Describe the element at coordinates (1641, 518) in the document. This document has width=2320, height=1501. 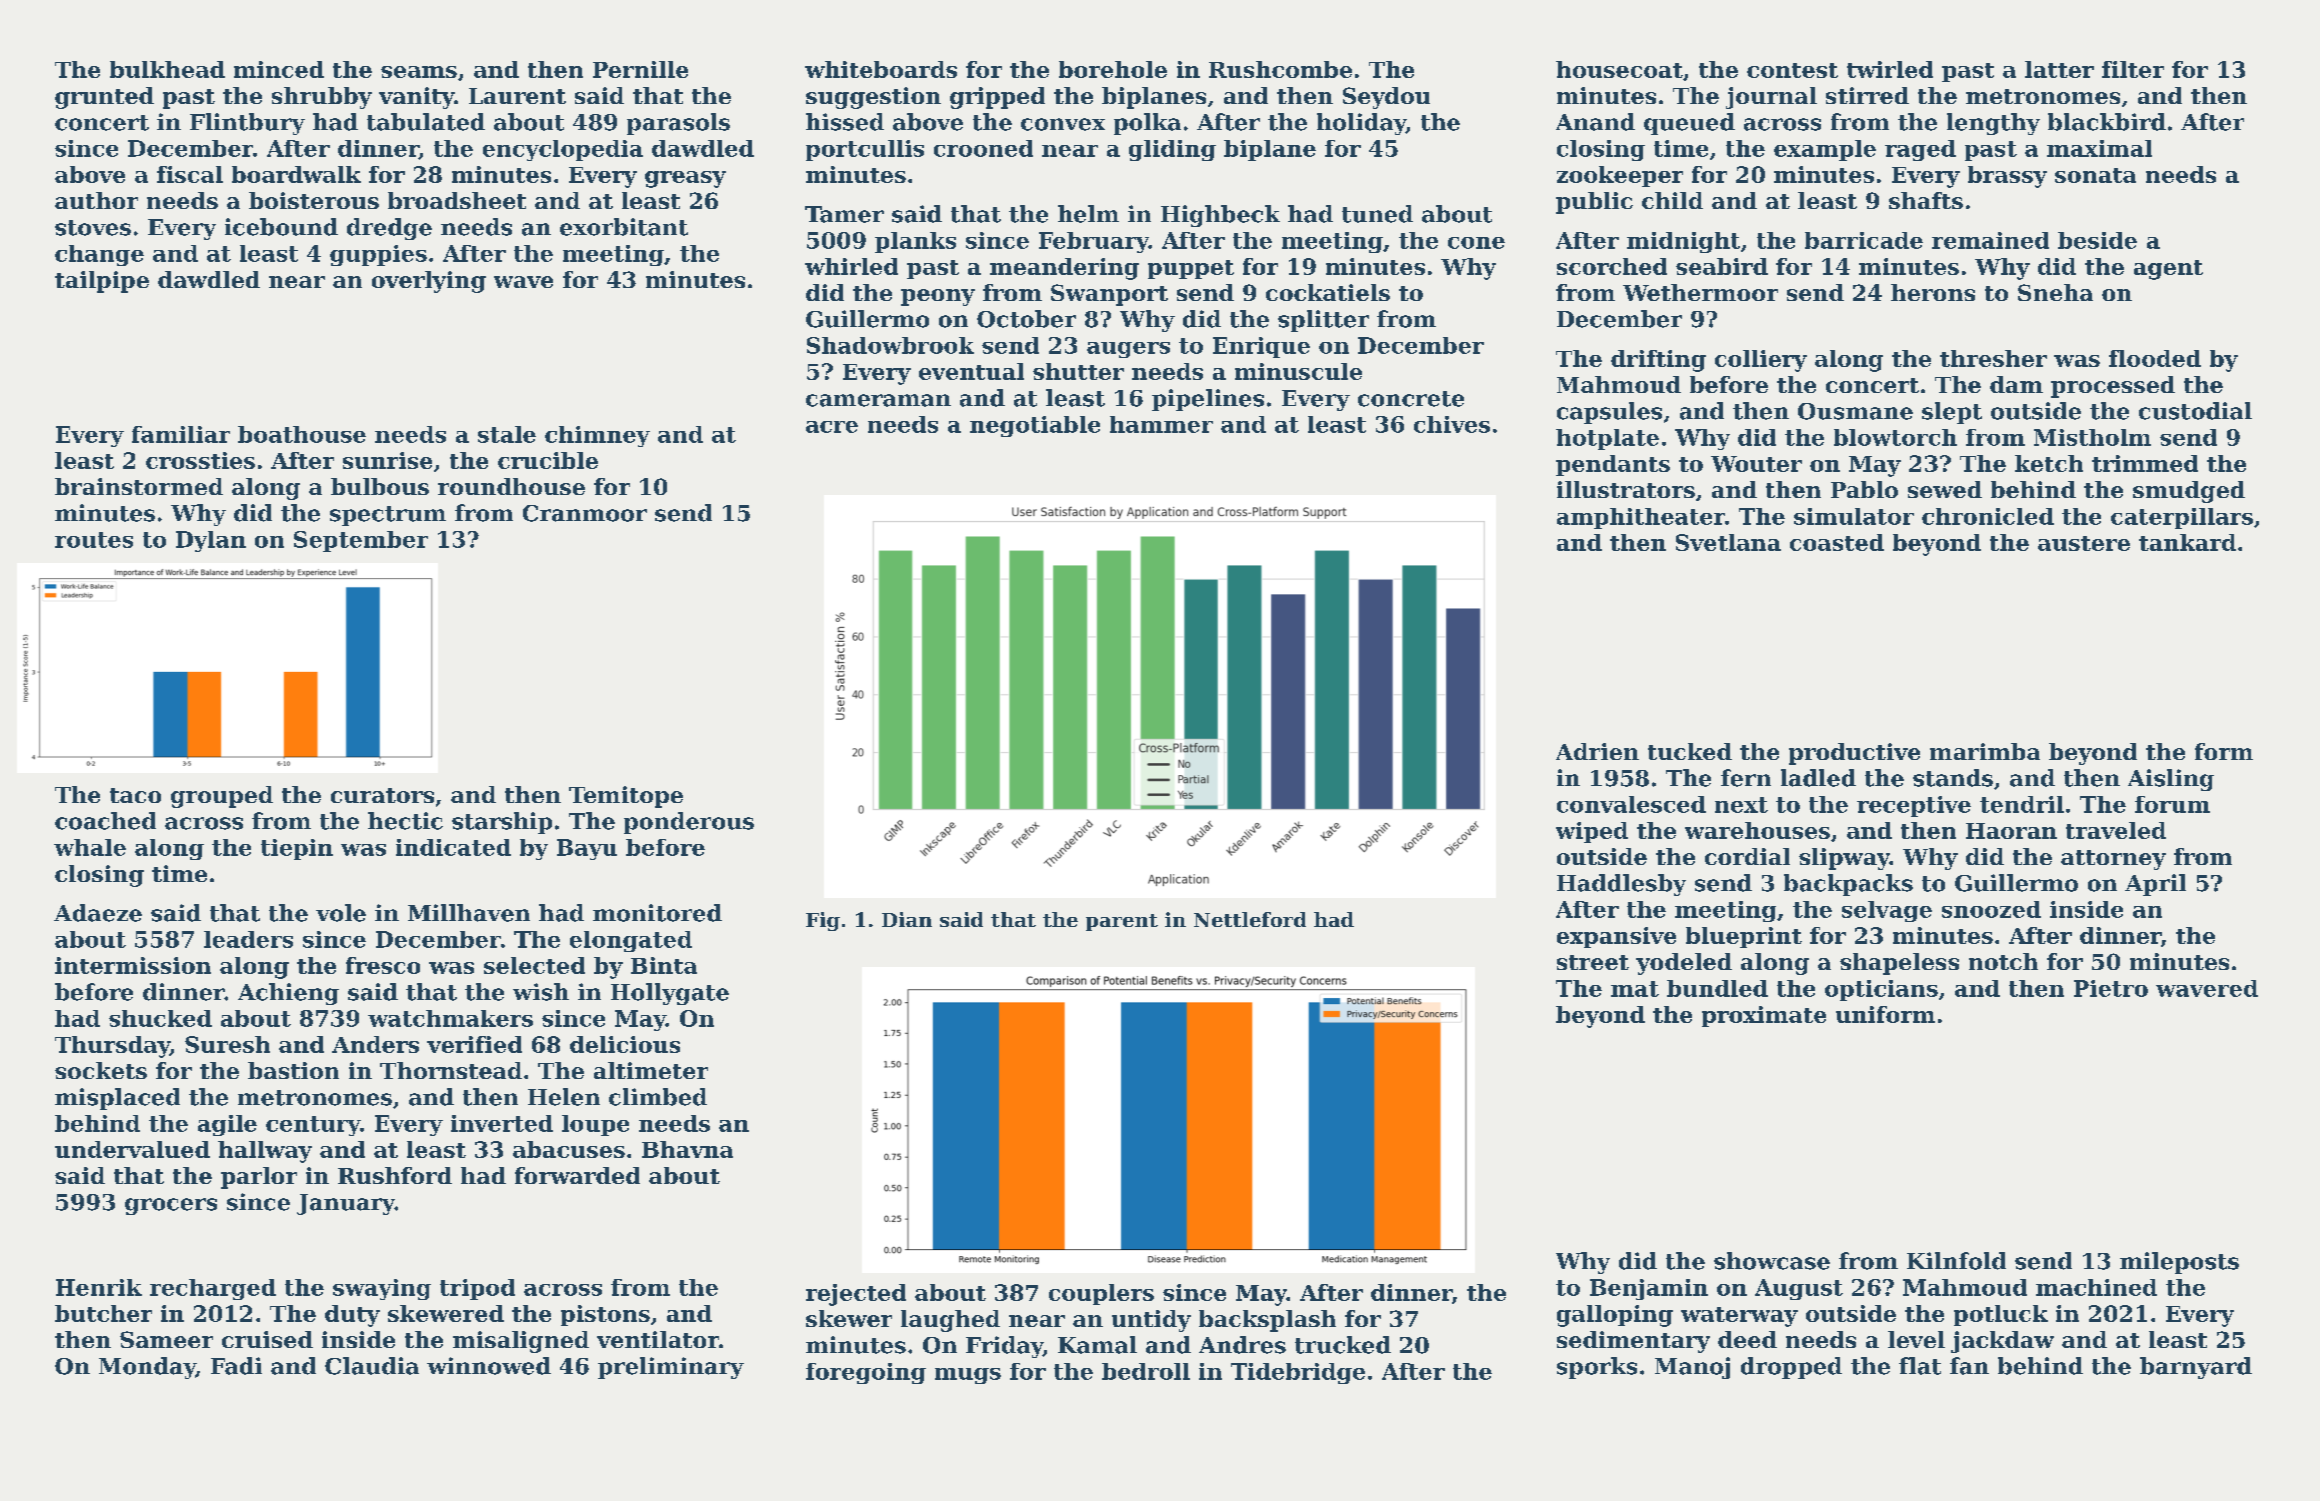
I see `amphitheater` at that location.
